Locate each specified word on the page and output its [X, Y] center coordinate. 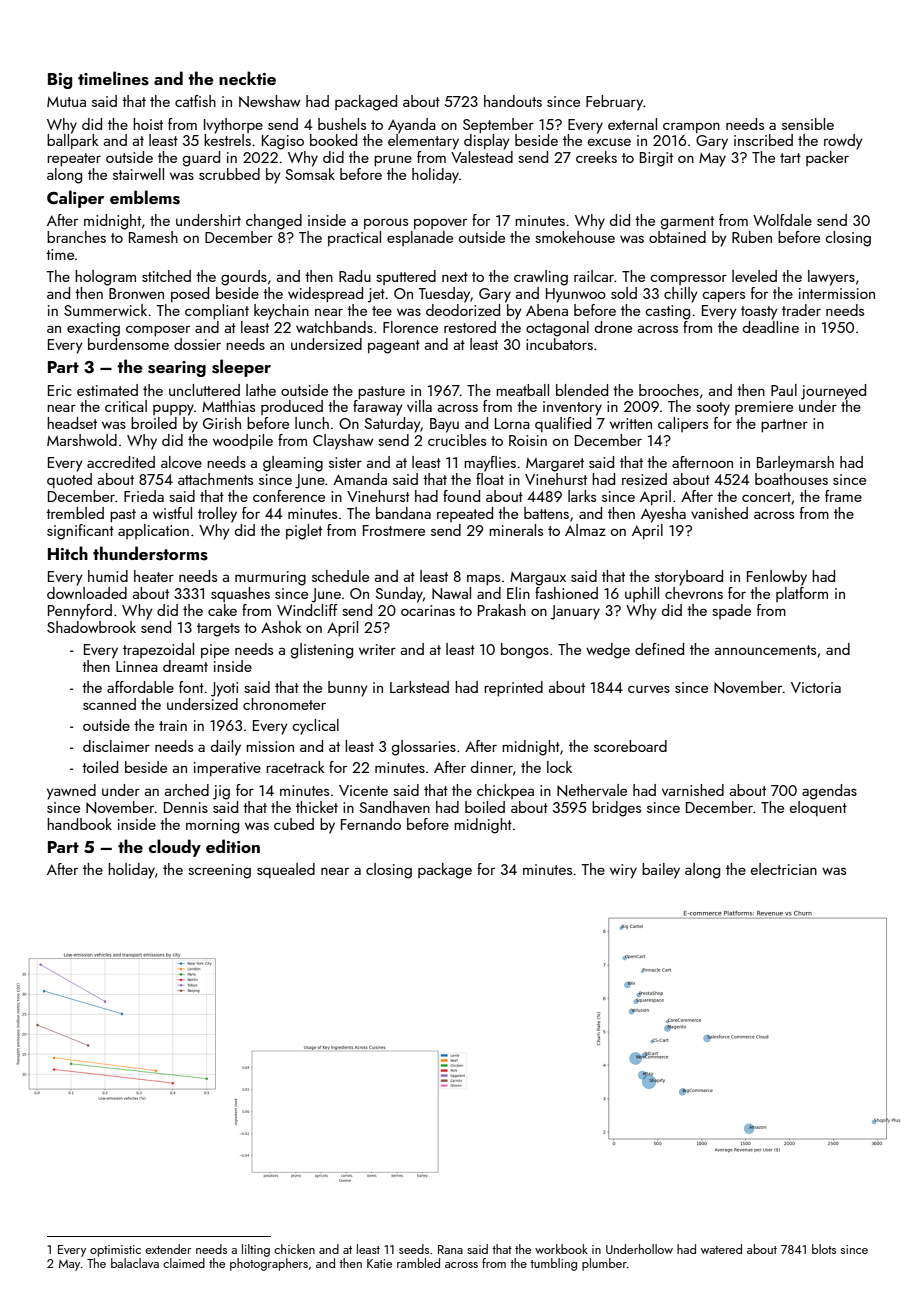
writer [377, 649]
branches [76, 237]
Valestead [482, 157]
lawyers [831, 278]
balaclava [135, 1263]
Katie [379, 1263]
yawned [71, 792]
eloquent [818, 808]
